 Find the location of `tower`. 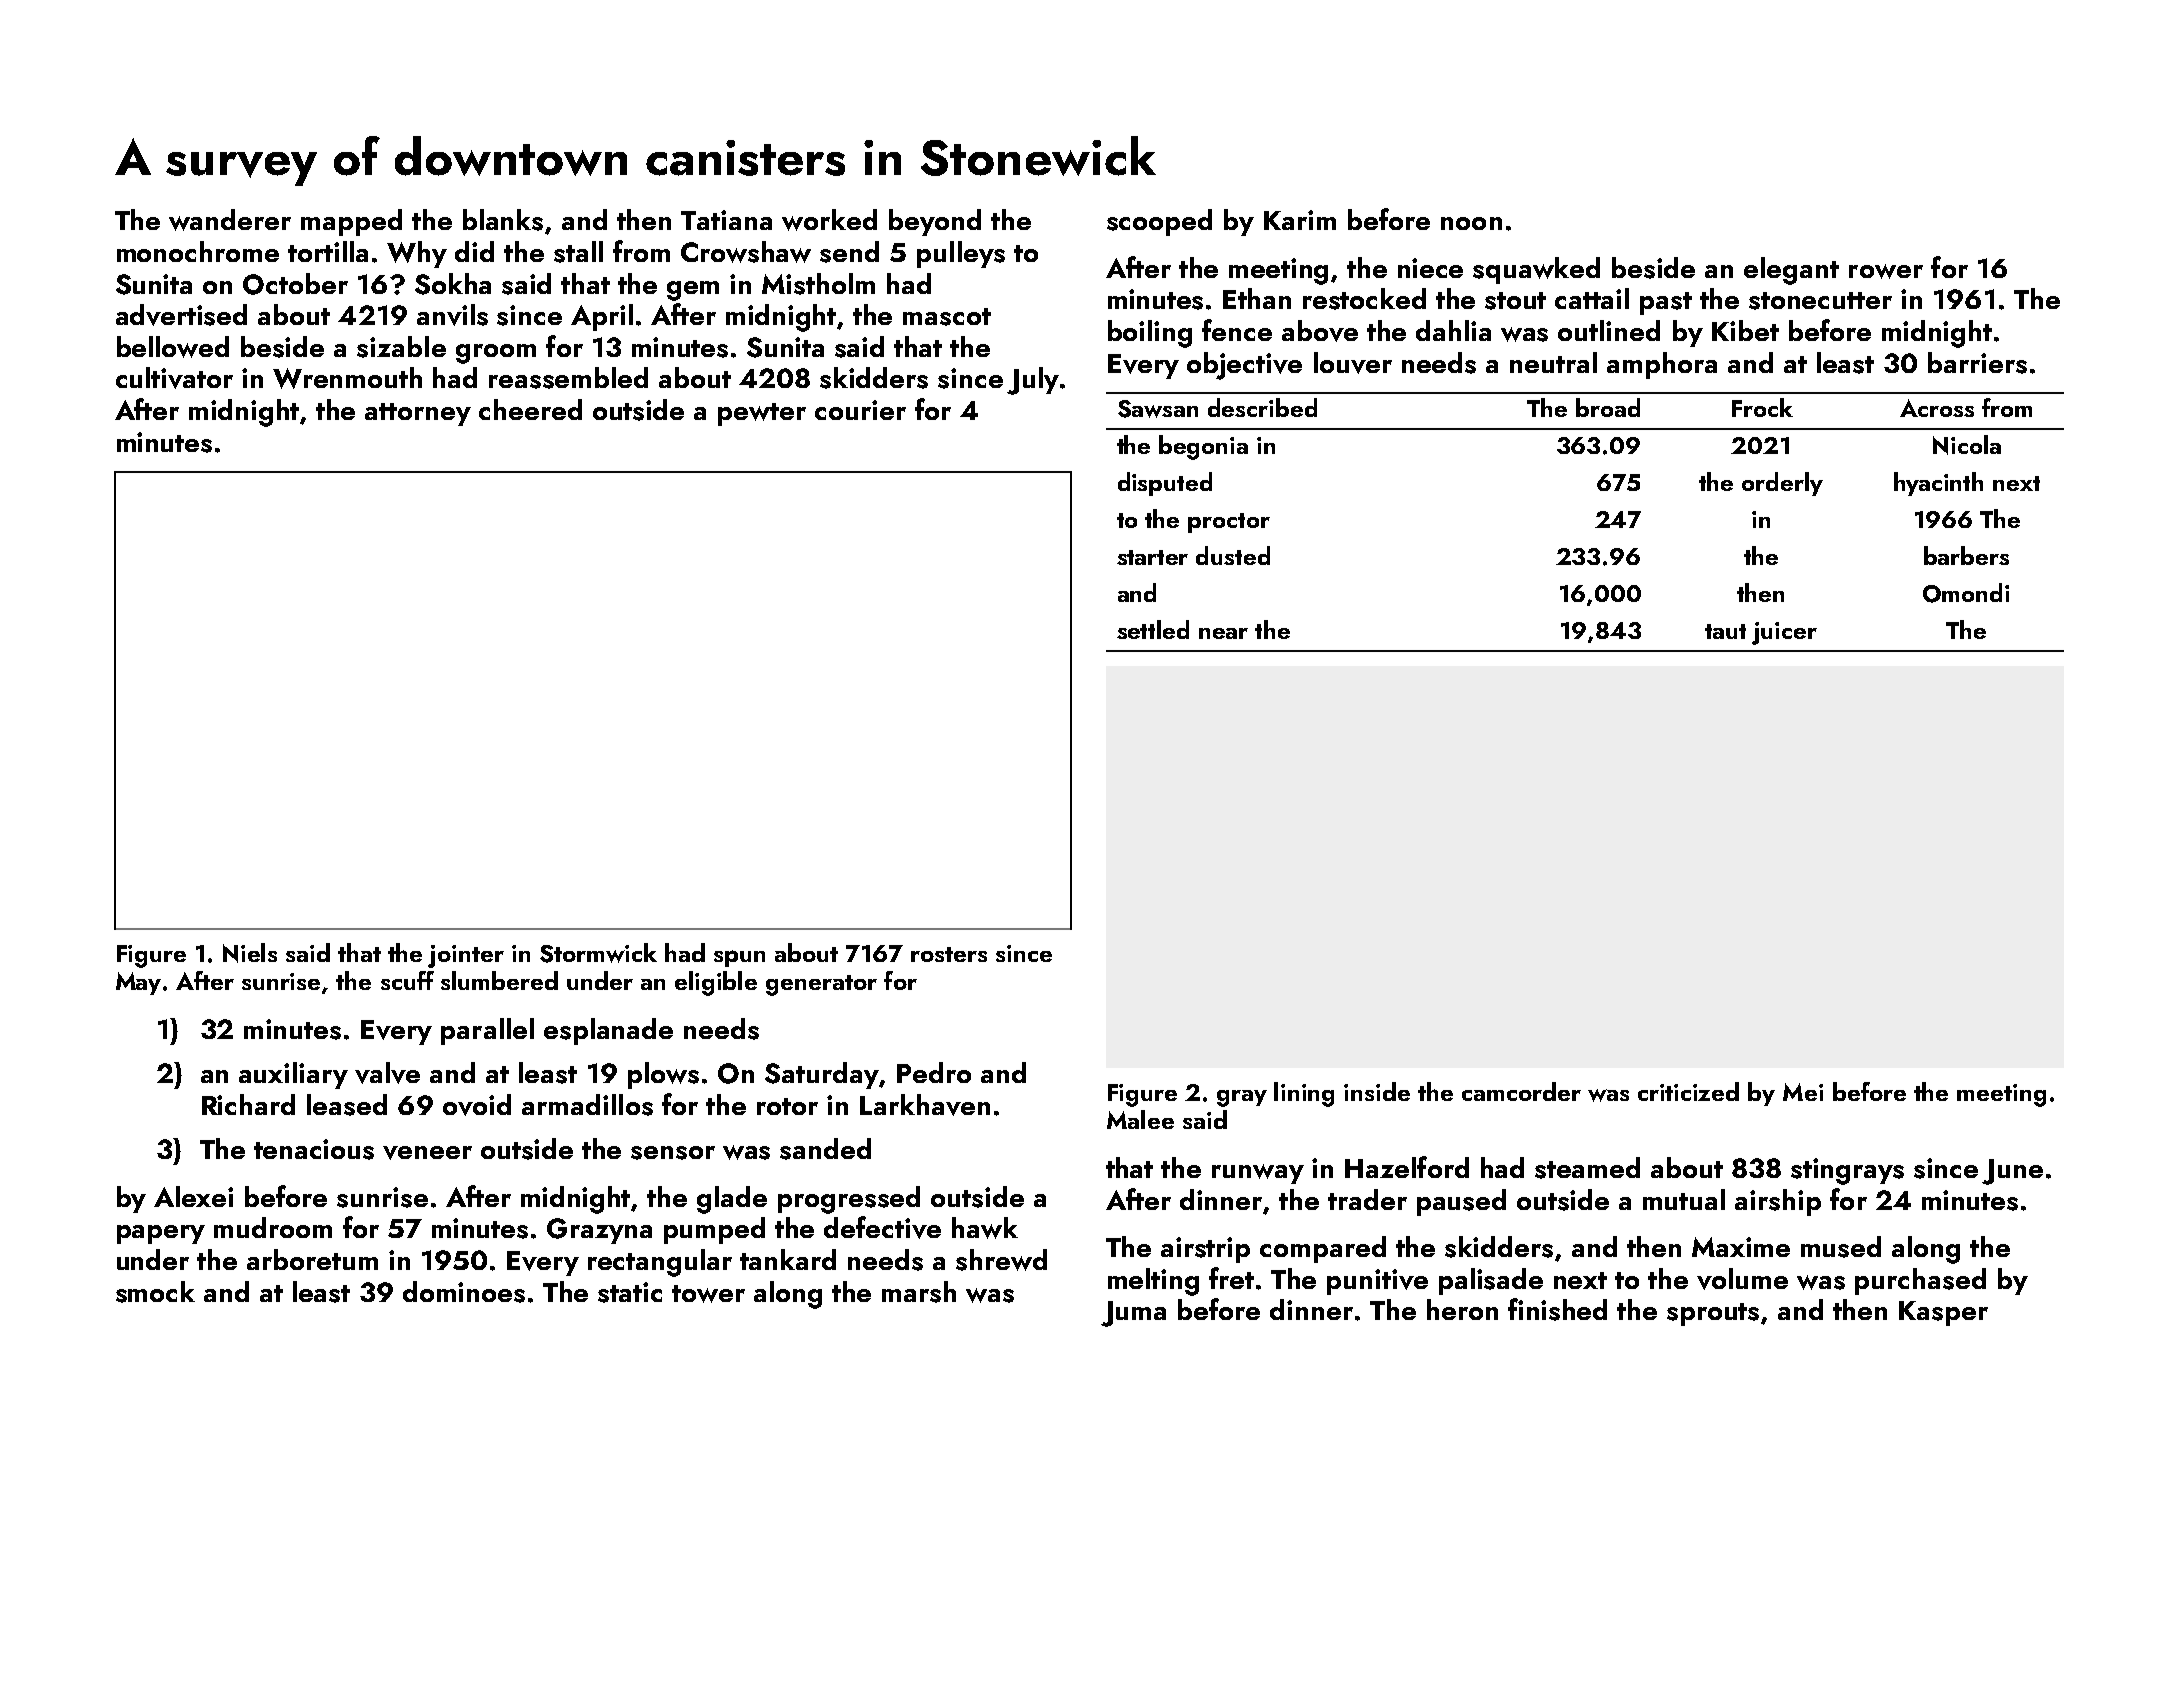

tower is located at coordinates (708, 1294).
